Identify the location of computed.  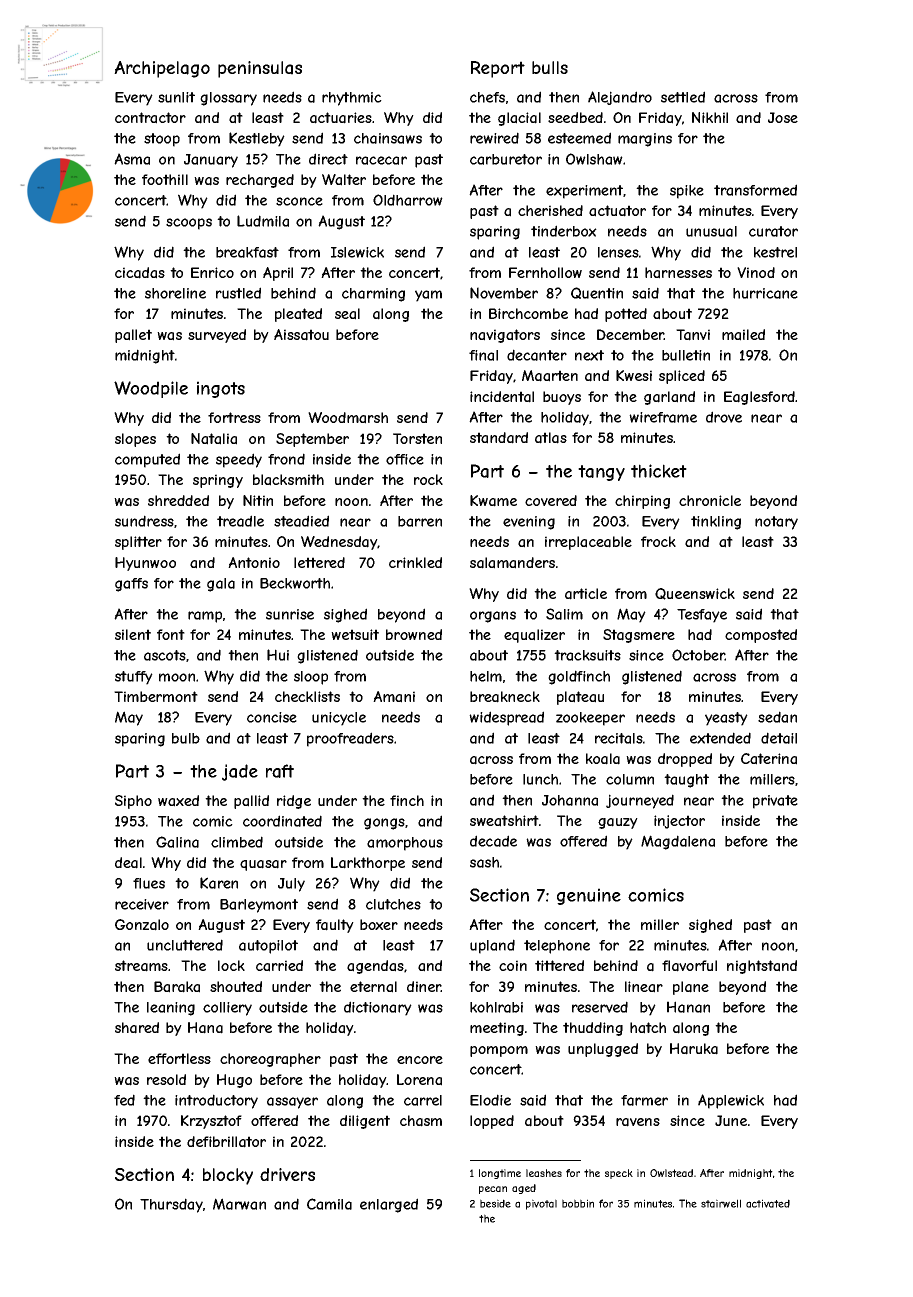
(147, 460).
